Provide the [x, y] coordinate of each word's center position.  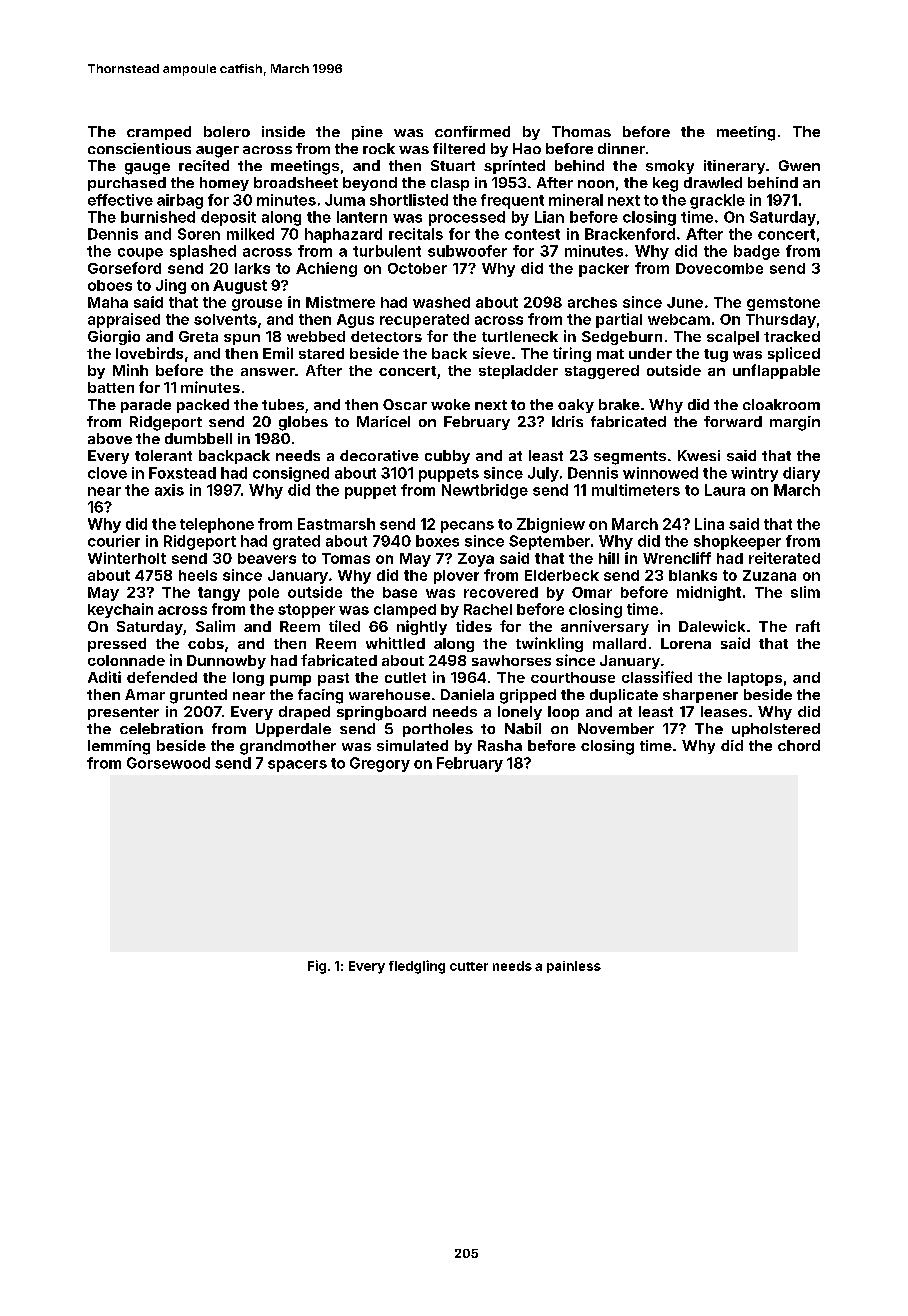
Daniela [467, 694]
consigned [291, 474]
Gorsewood [168, 763]
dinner [621, 148]
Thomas [581, 131]
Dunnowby [226, 662]
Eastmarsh [336, 524]
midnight [709, 593]
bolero [227, 131]
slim [805, 592]
